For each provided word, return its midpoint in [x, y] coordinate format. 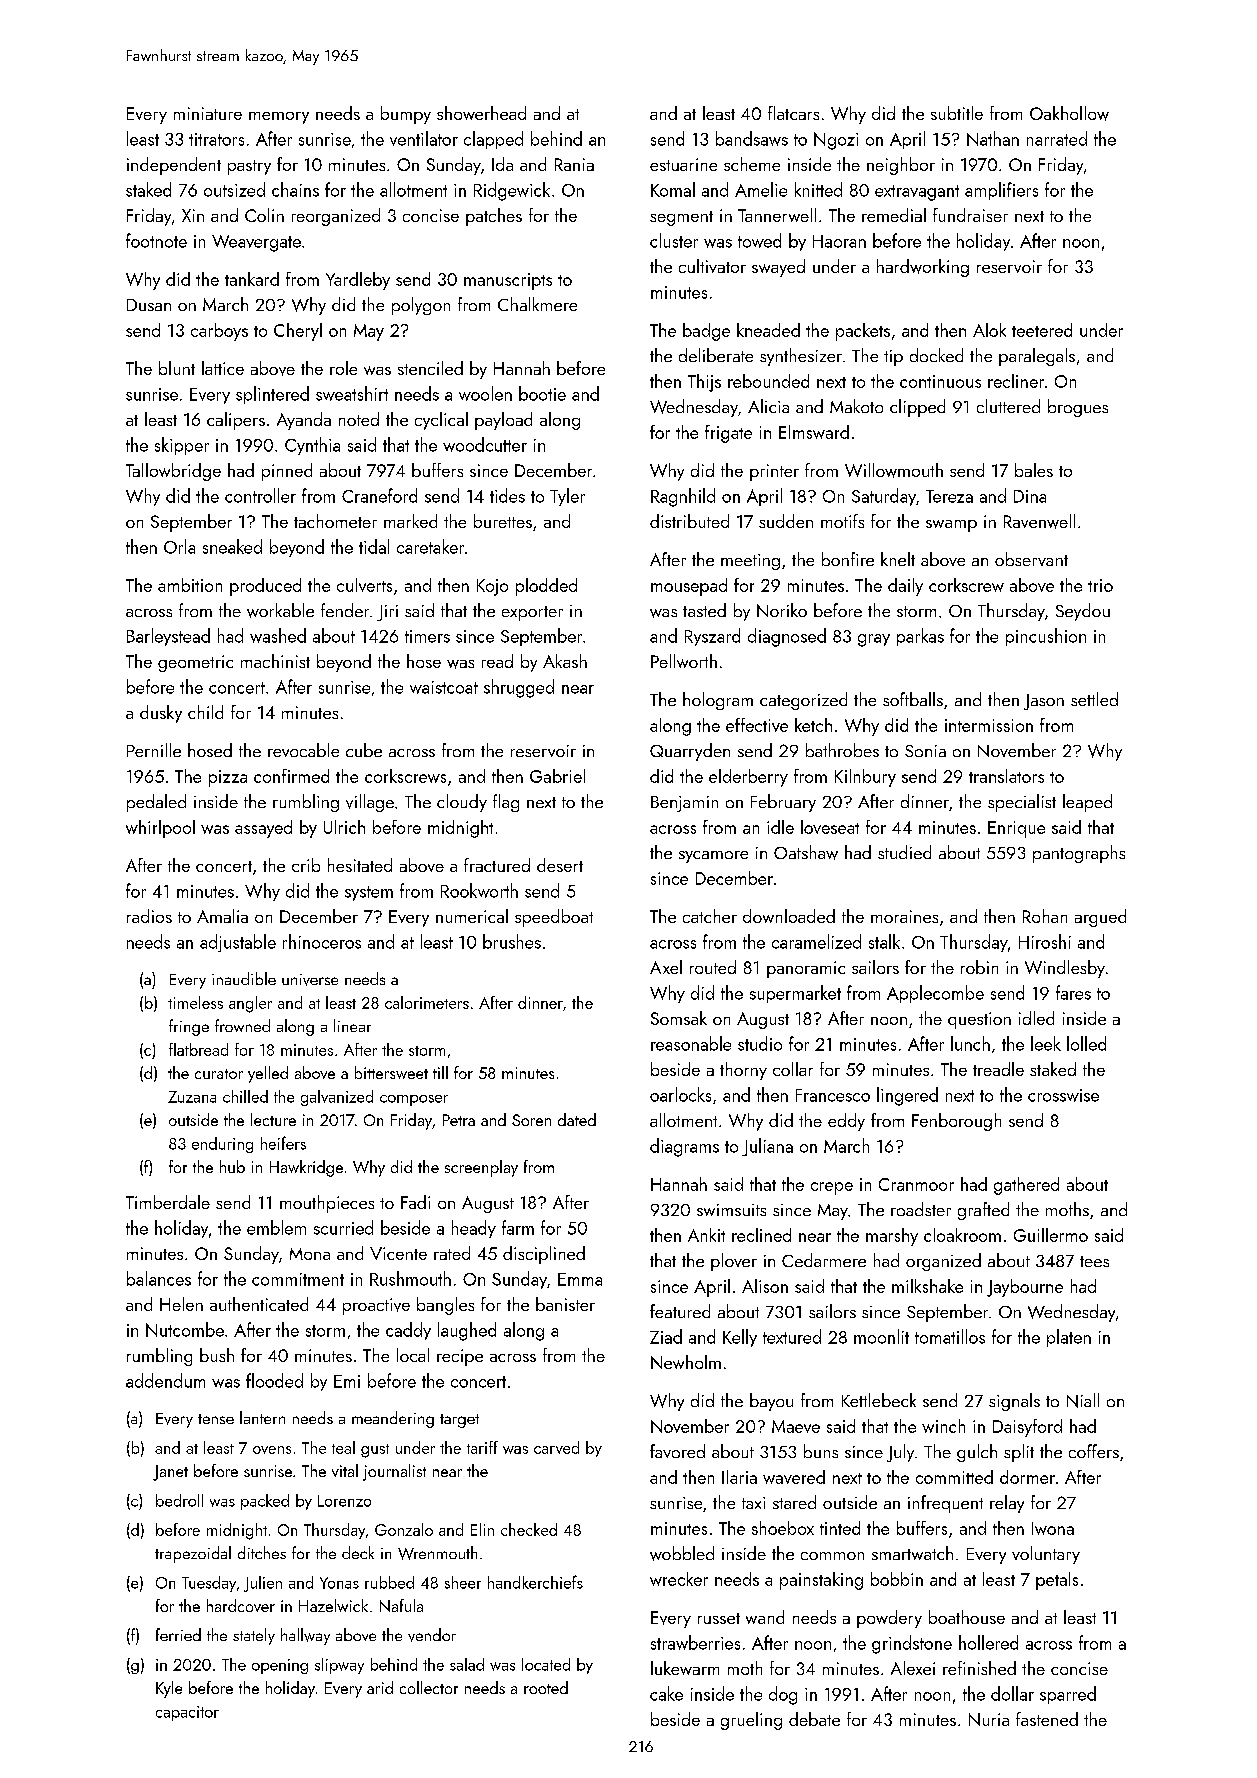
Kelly [740, 1338]
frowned [242, 1025]
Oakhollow [1069, 113]
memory [279, 118]
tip [893, 358]
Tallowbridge [173, 472]
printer [774, 472]
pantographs [1079, 854]
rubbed [389, 1582]
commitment [298, 1279]
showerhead [481, 113]
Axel [666, 967]
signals [1014, 1402]
